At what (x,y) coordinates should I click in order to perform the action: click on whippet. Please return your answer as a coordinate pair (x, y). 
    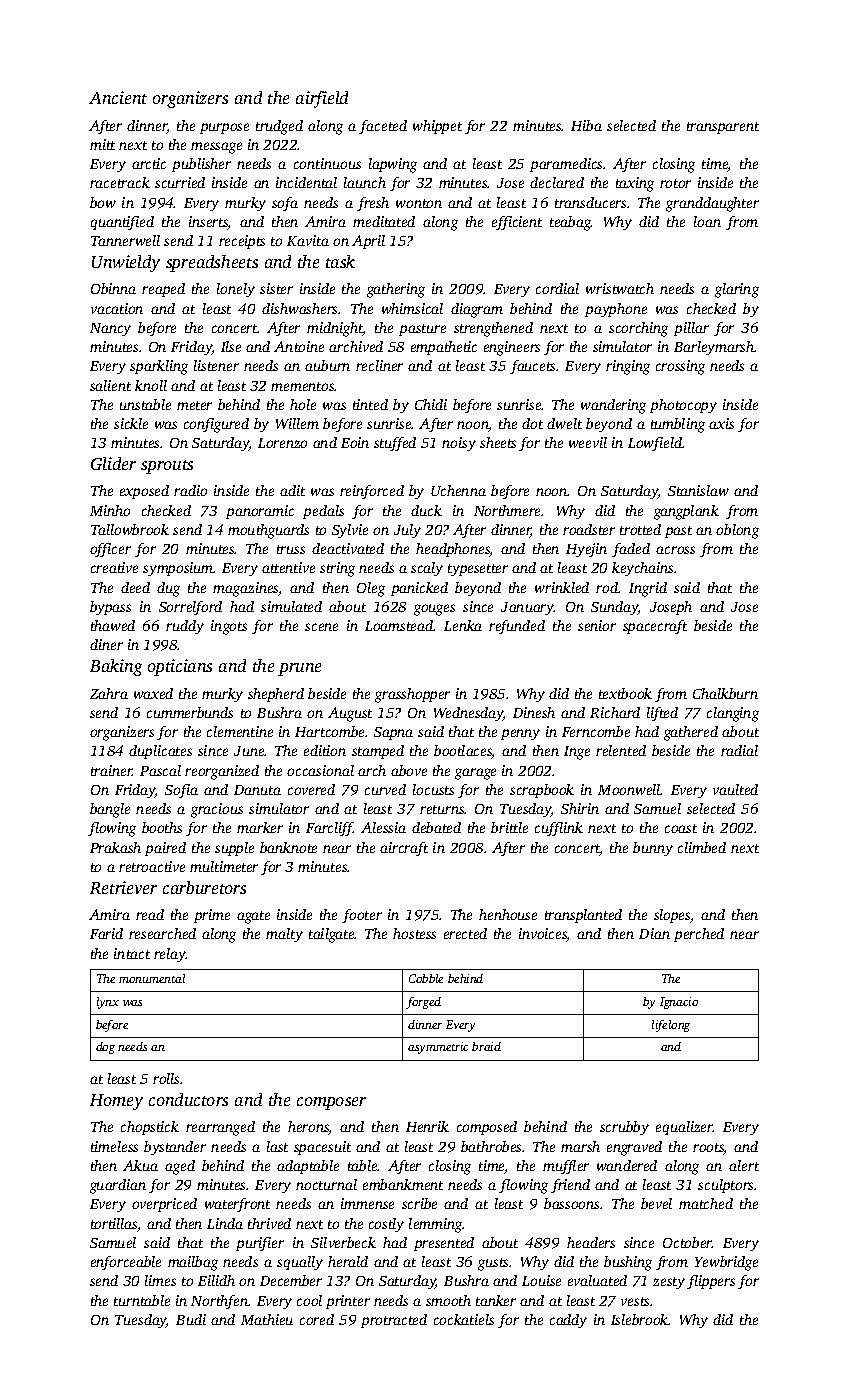
    Looking at the image, I should click on (437, 127).
